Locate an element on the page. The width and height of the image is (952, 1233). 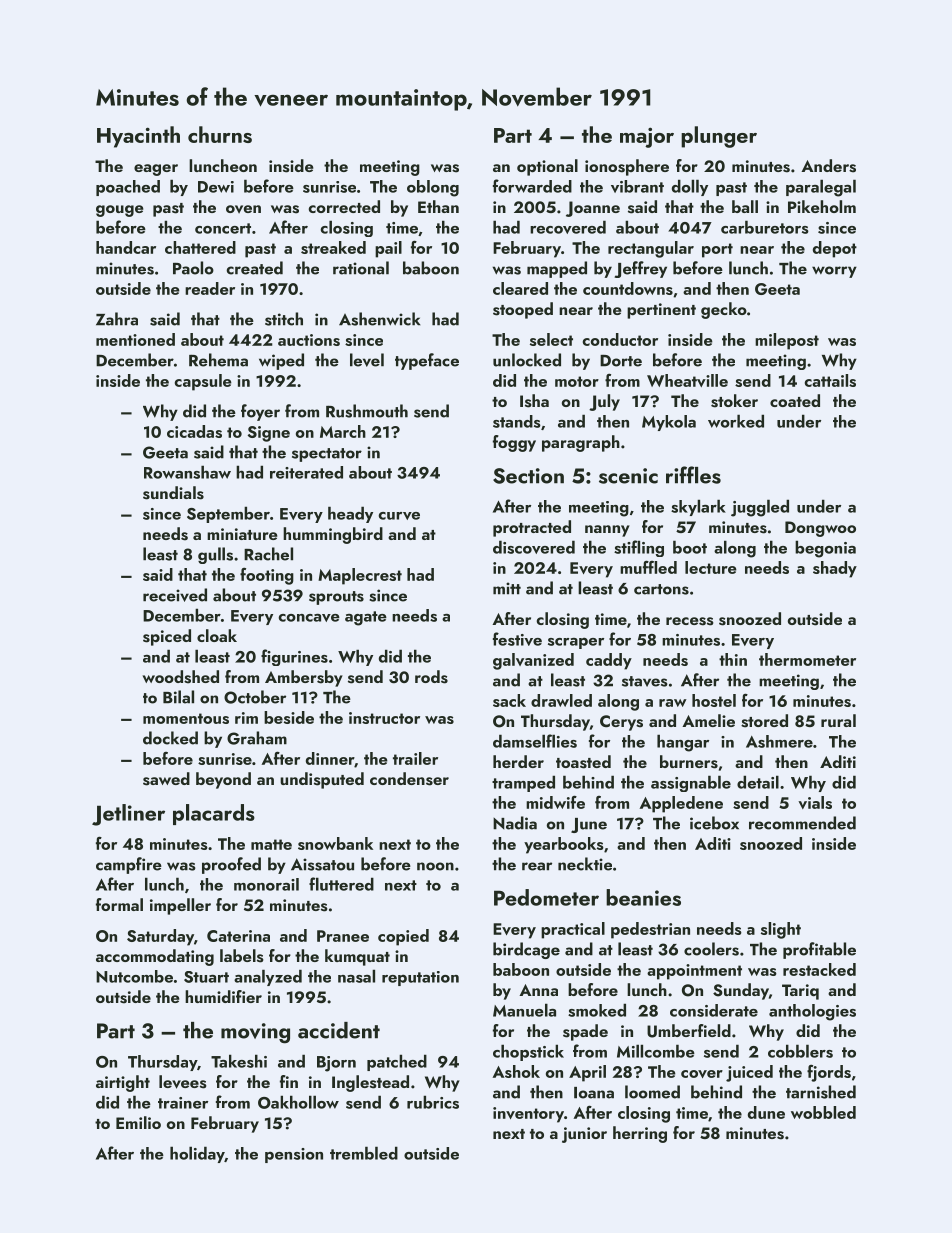
inventory is located at coordinates (528, 1115).
